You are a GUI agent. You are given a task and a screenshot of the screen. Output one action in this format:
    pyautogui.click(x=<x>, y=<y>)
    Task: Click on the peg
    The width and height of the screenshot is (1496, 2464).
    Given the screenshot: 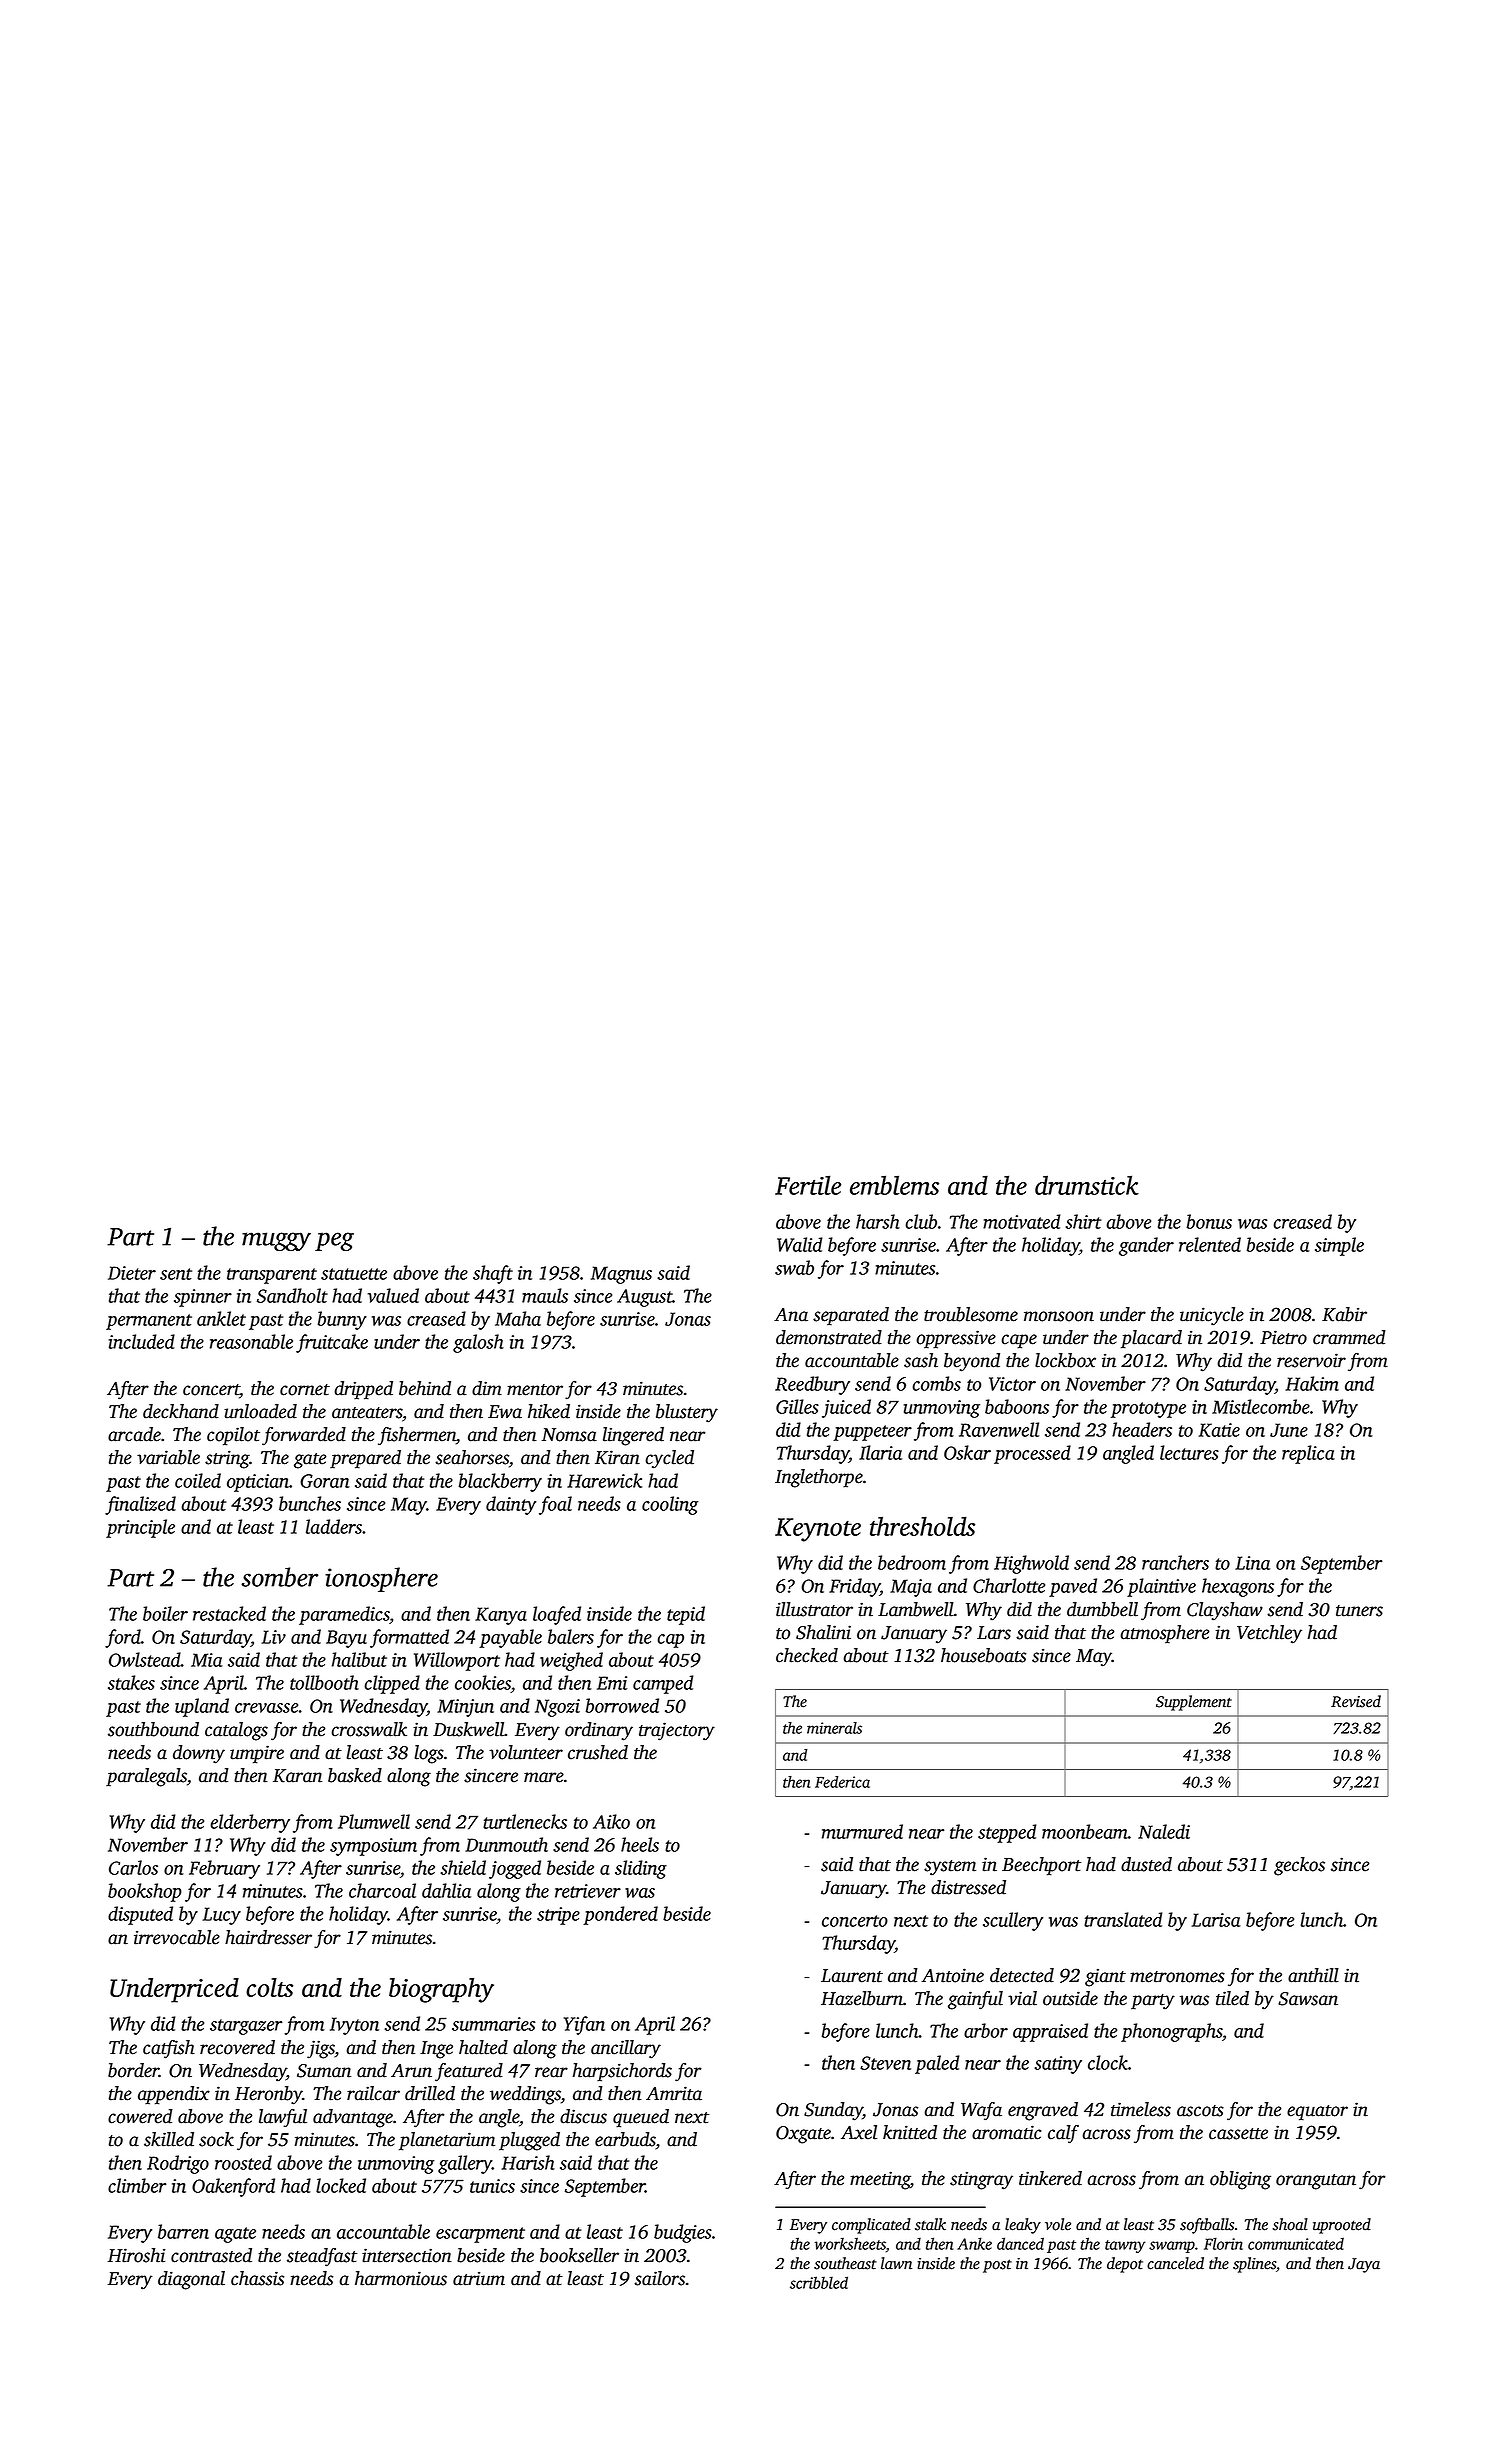 What is the action you would take?
    pyautogui.click(x=334, y=1241)
